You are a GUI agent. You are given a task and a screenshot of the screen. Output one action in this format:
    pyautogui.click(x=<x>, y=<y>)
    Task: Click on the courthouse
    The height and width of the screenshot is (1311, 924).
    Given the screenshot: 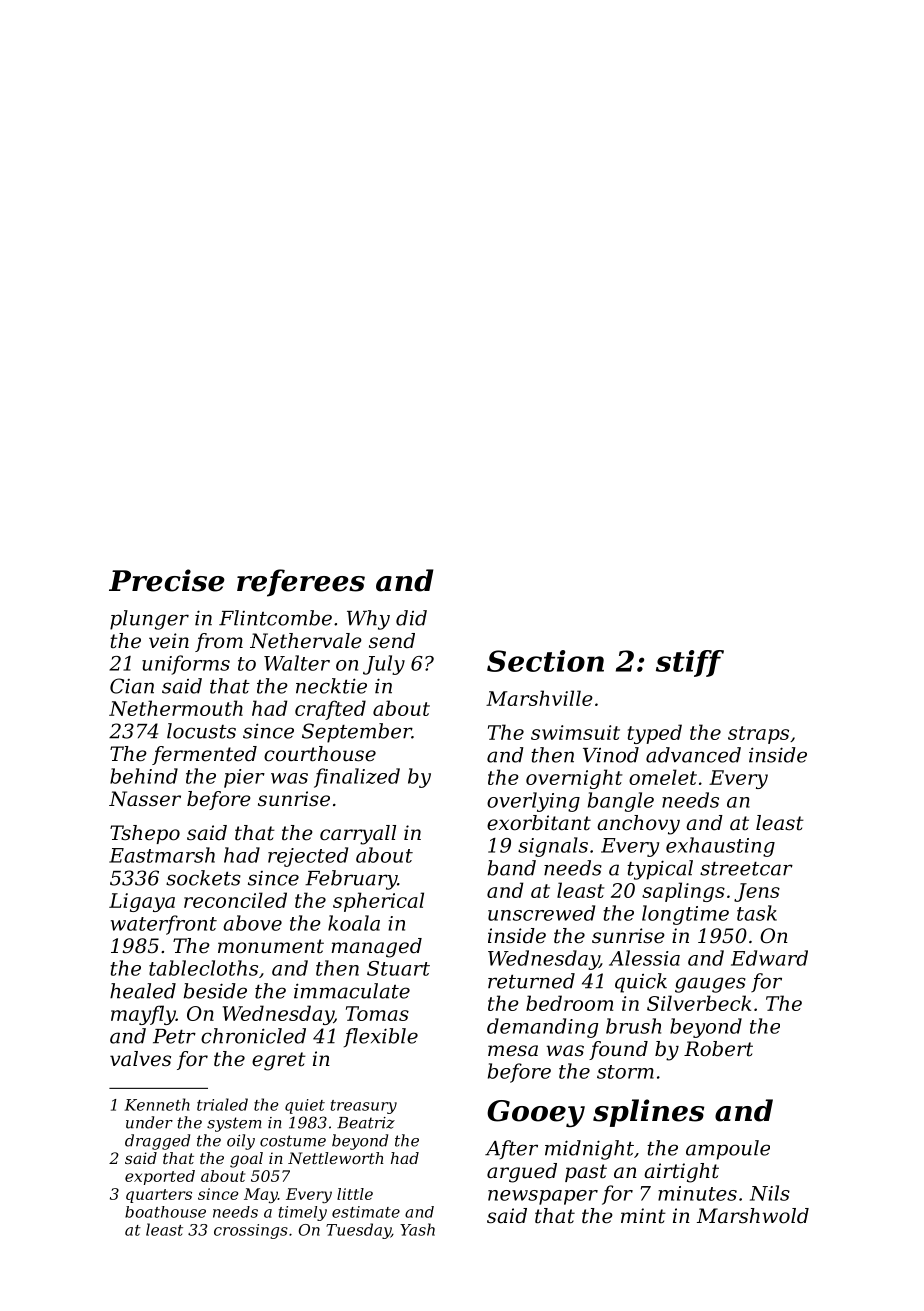 What is the action you would take?
    pyautogui.click(x=320, y=754)
